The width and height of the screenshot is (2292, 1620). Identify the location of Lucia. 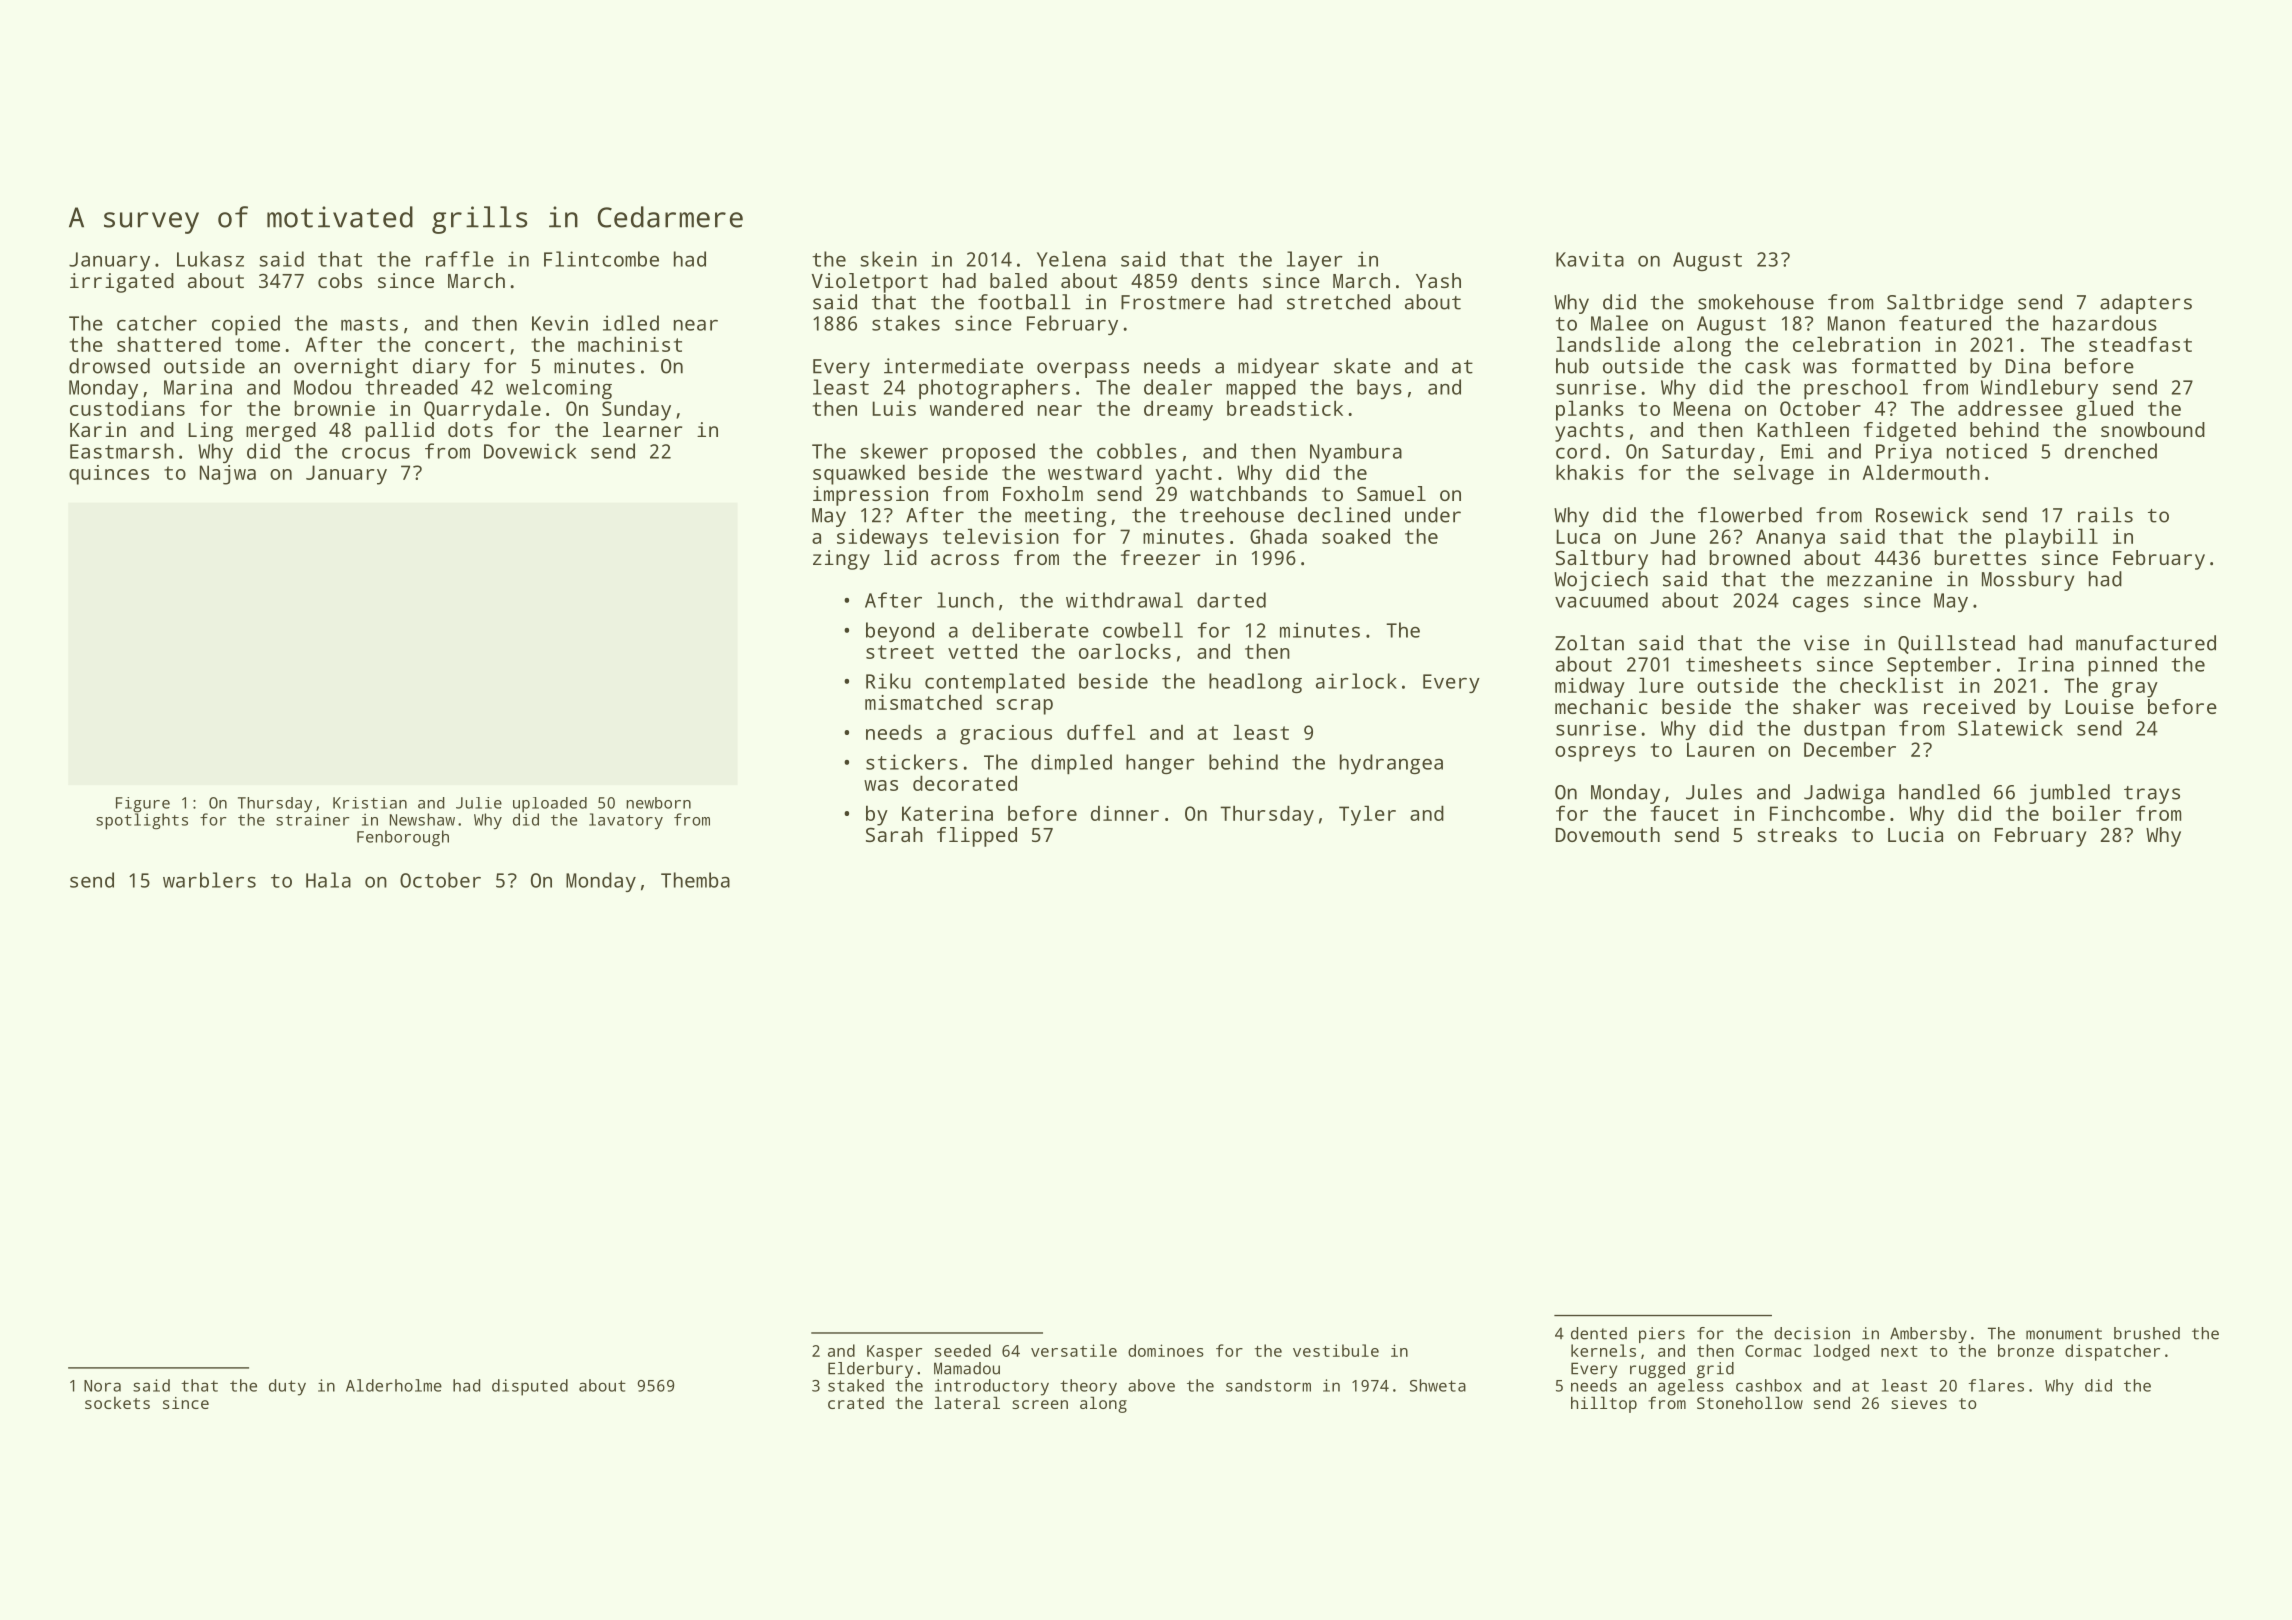
(1915, 834).
